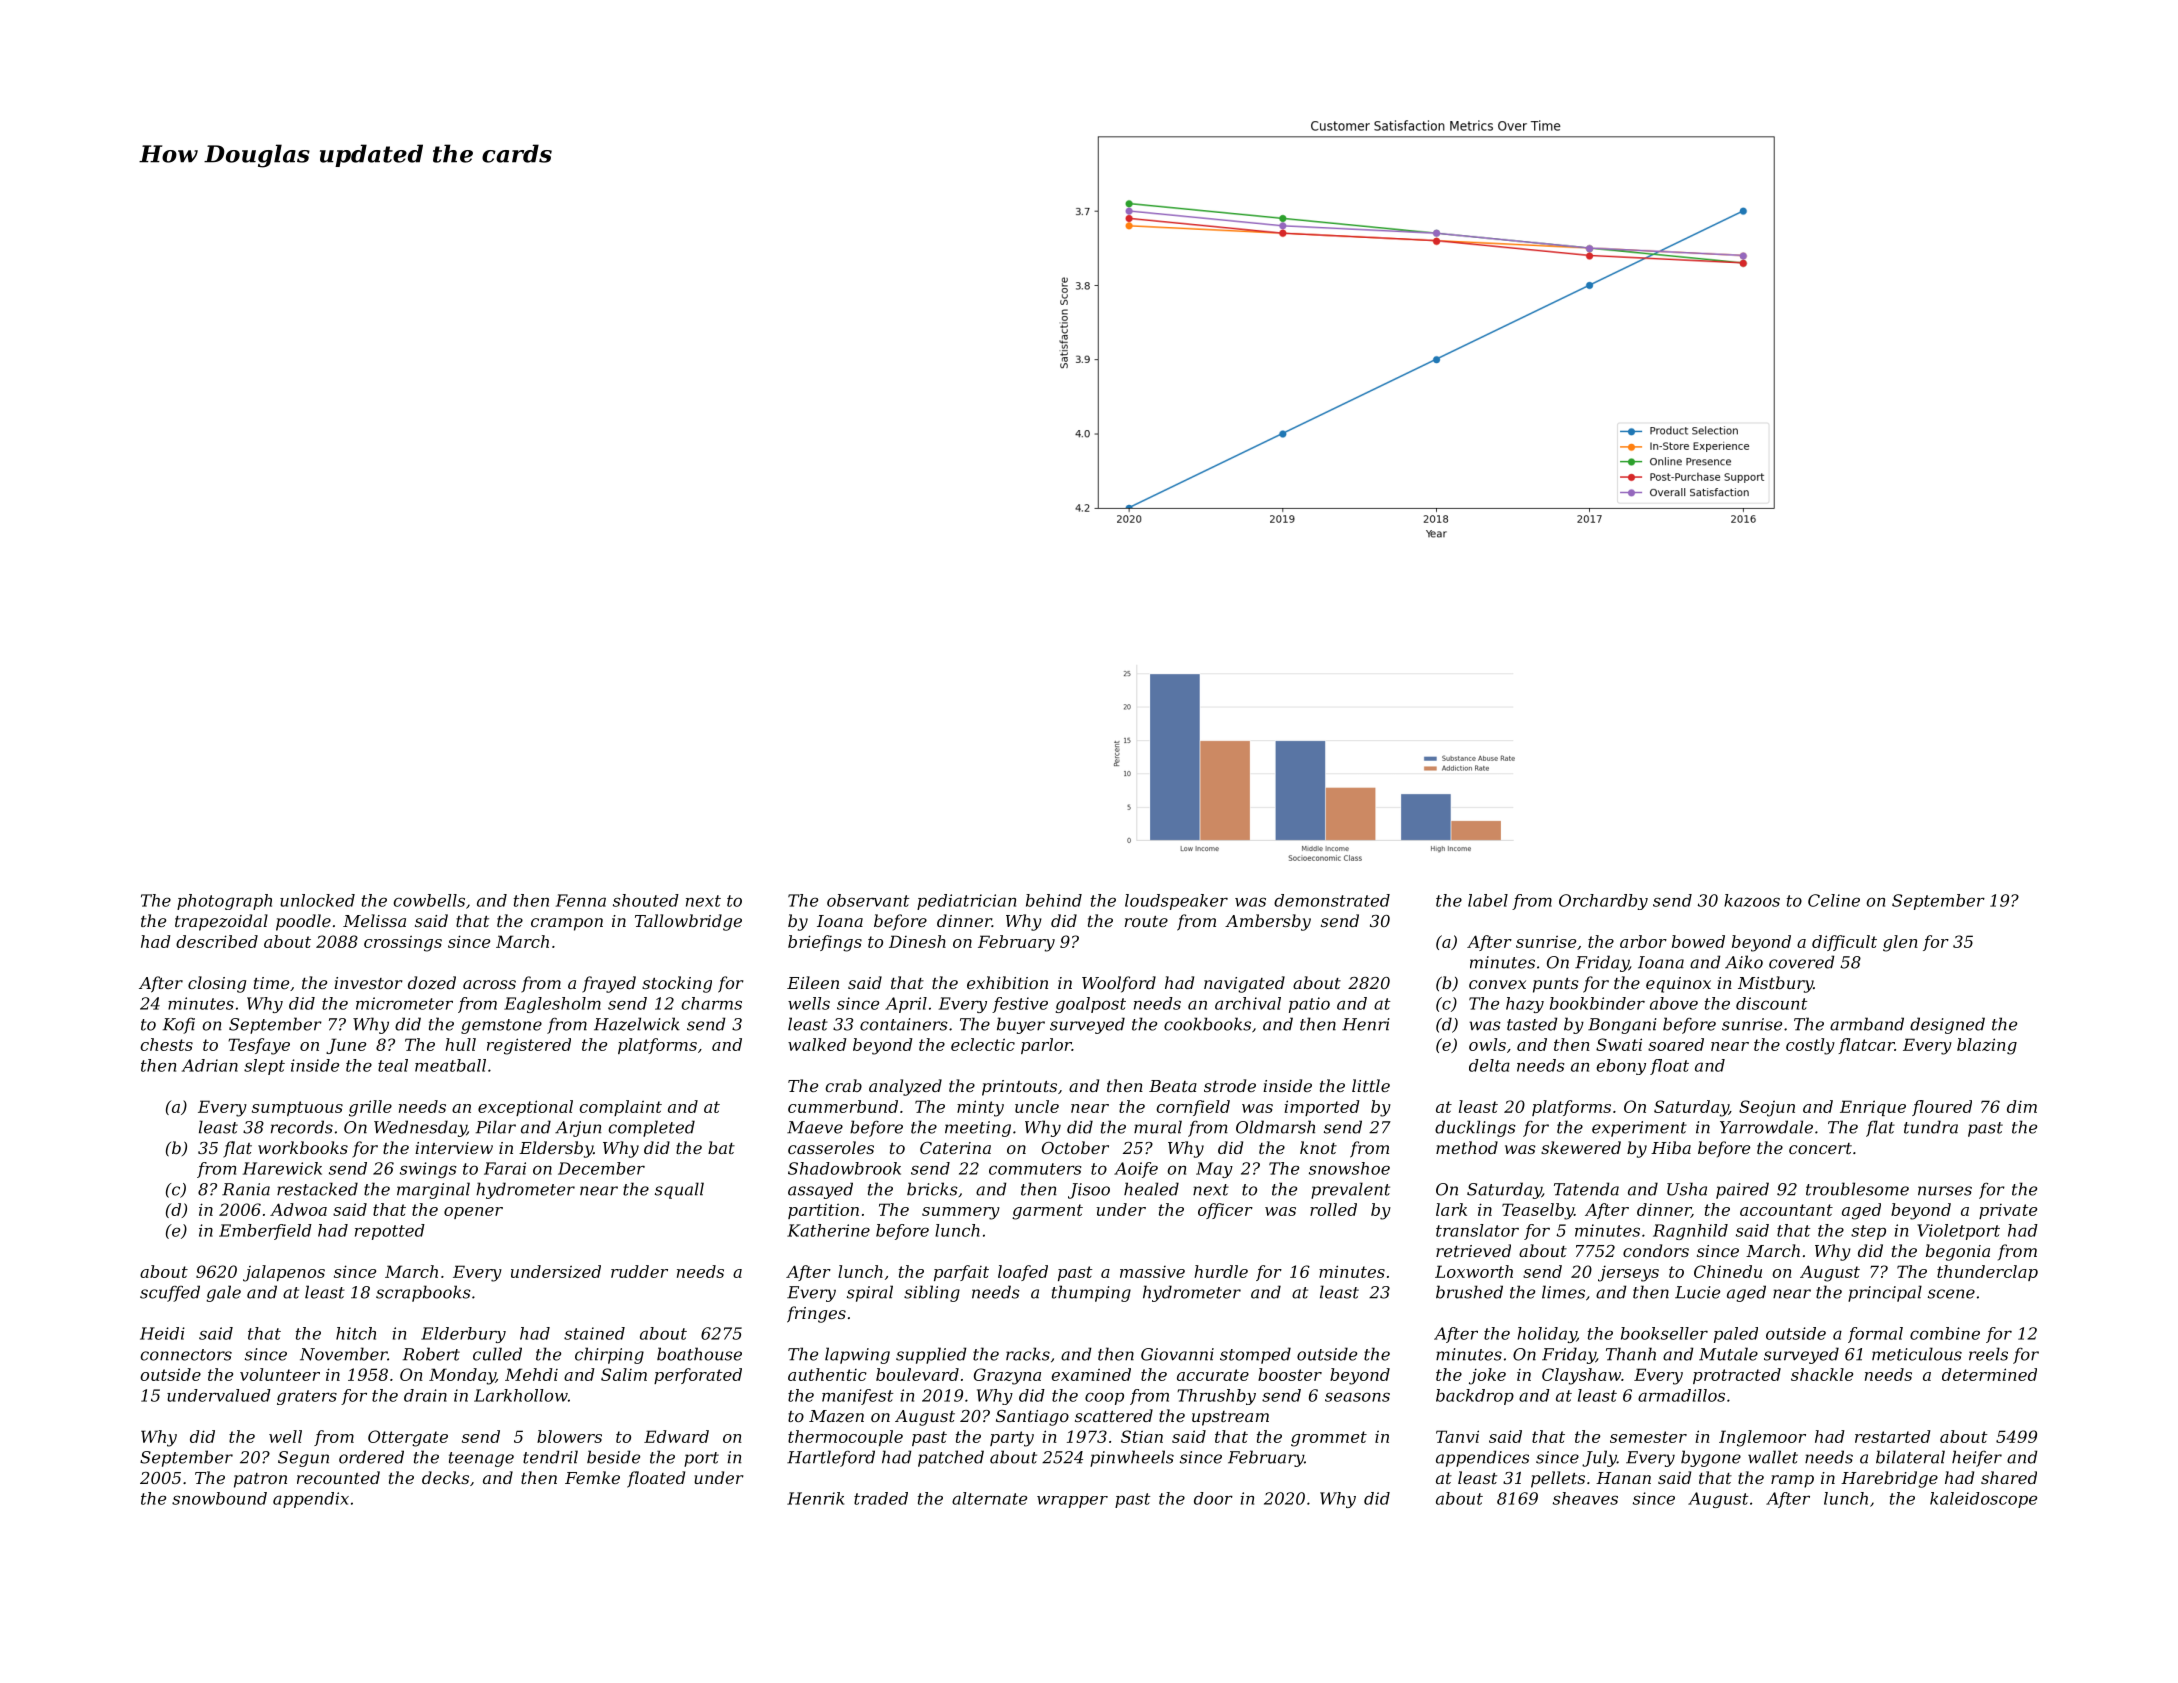  What do you see at coordinates (429, 900) in the document?
I see `cowbells` at bounding box center [429, 900].
